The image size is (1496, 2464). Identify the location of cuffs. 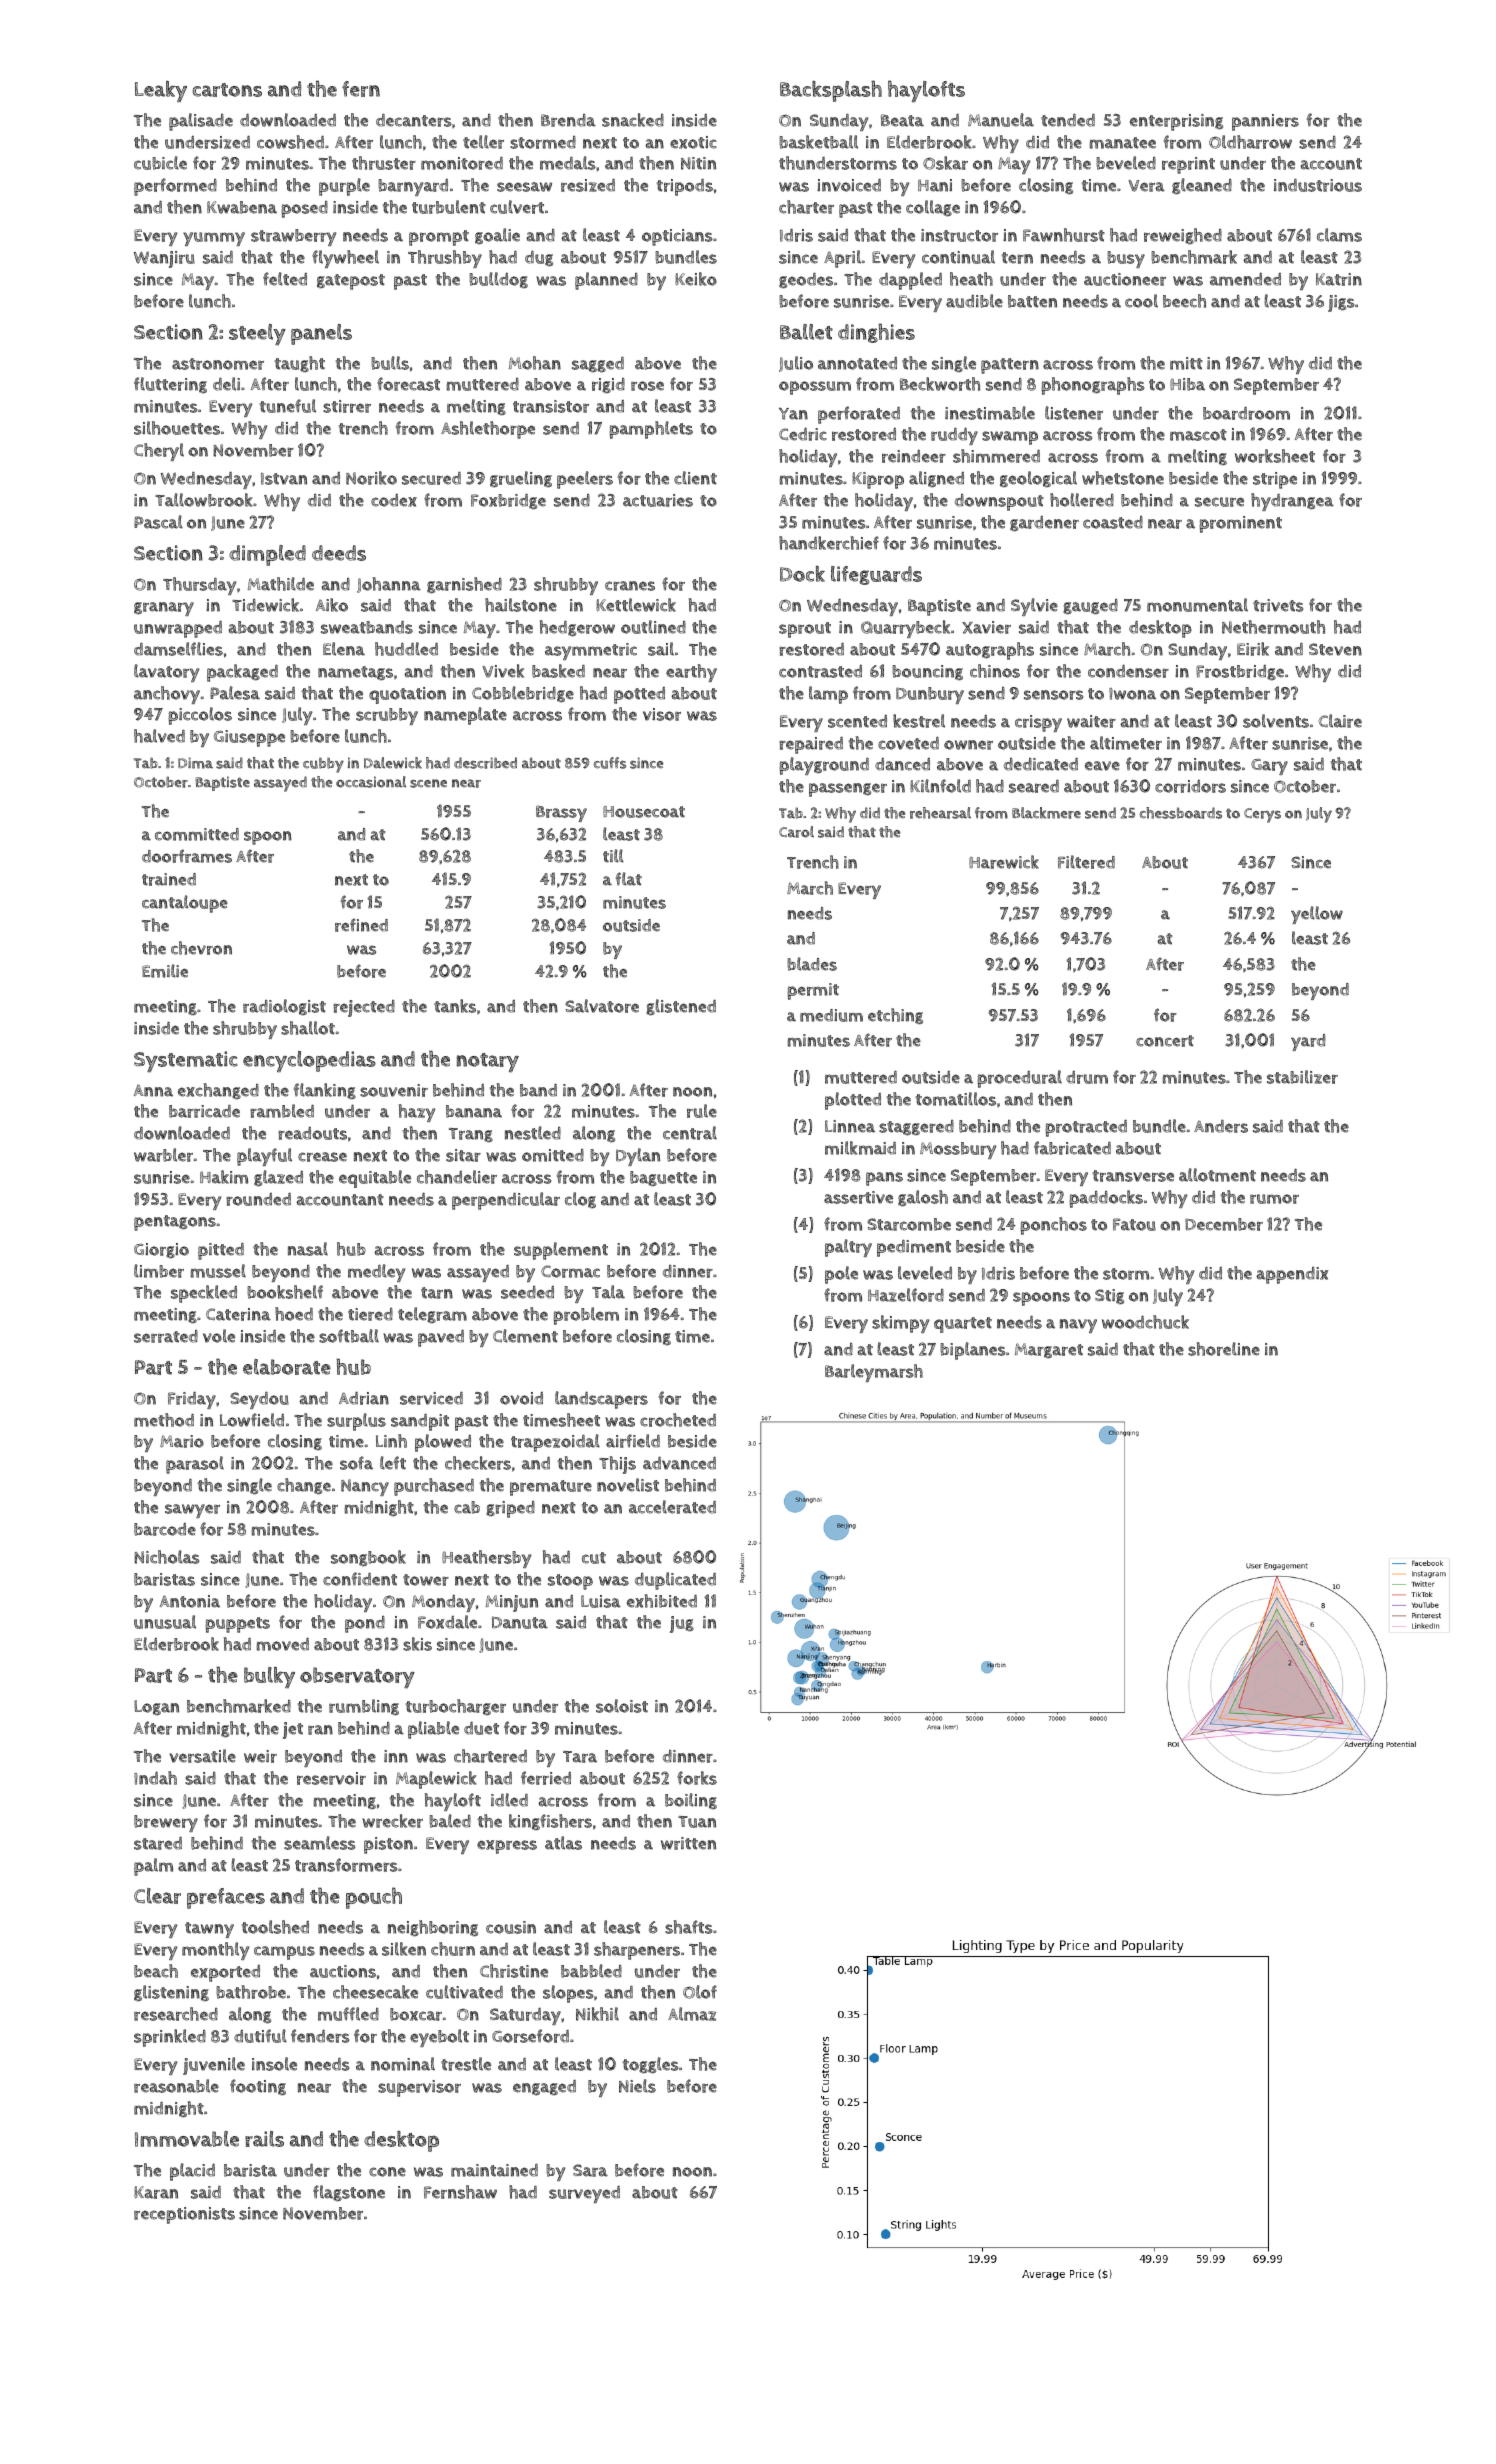
(610, 763).
